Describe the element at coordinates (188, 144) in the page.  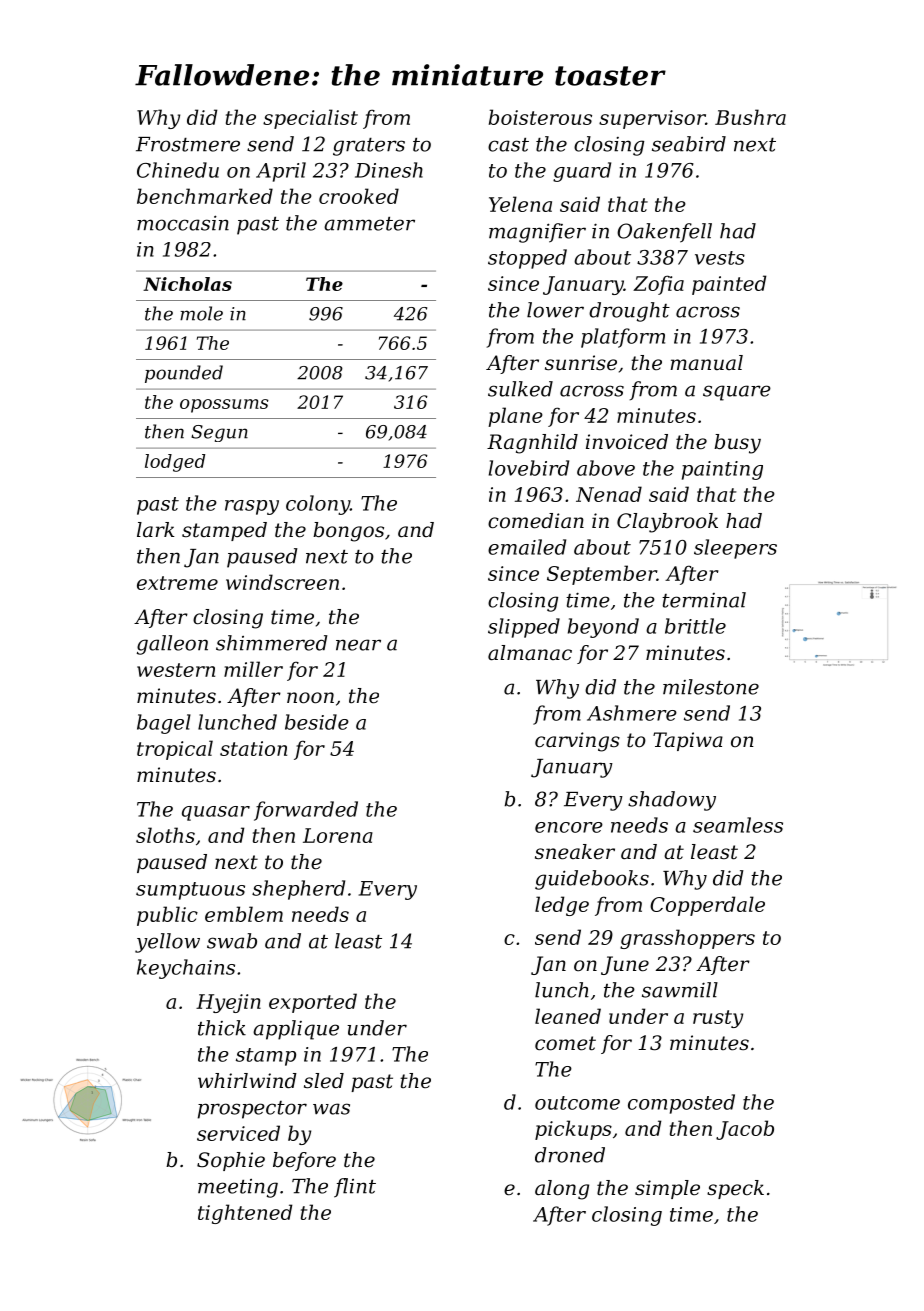
I see `Frostmere` at that location.
